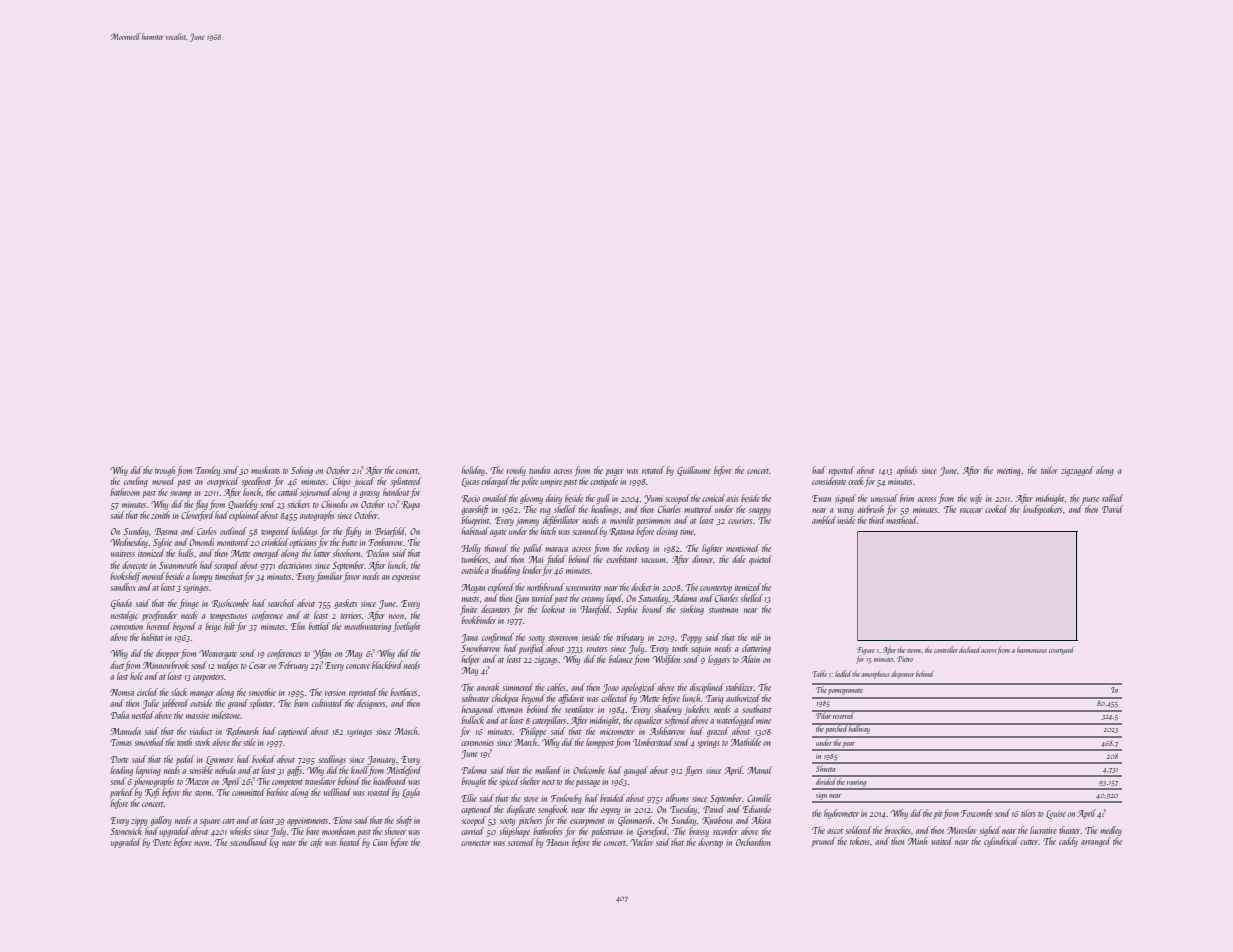 The image size is (1233, 952). I want to click on cowling, so click(136, 482).
